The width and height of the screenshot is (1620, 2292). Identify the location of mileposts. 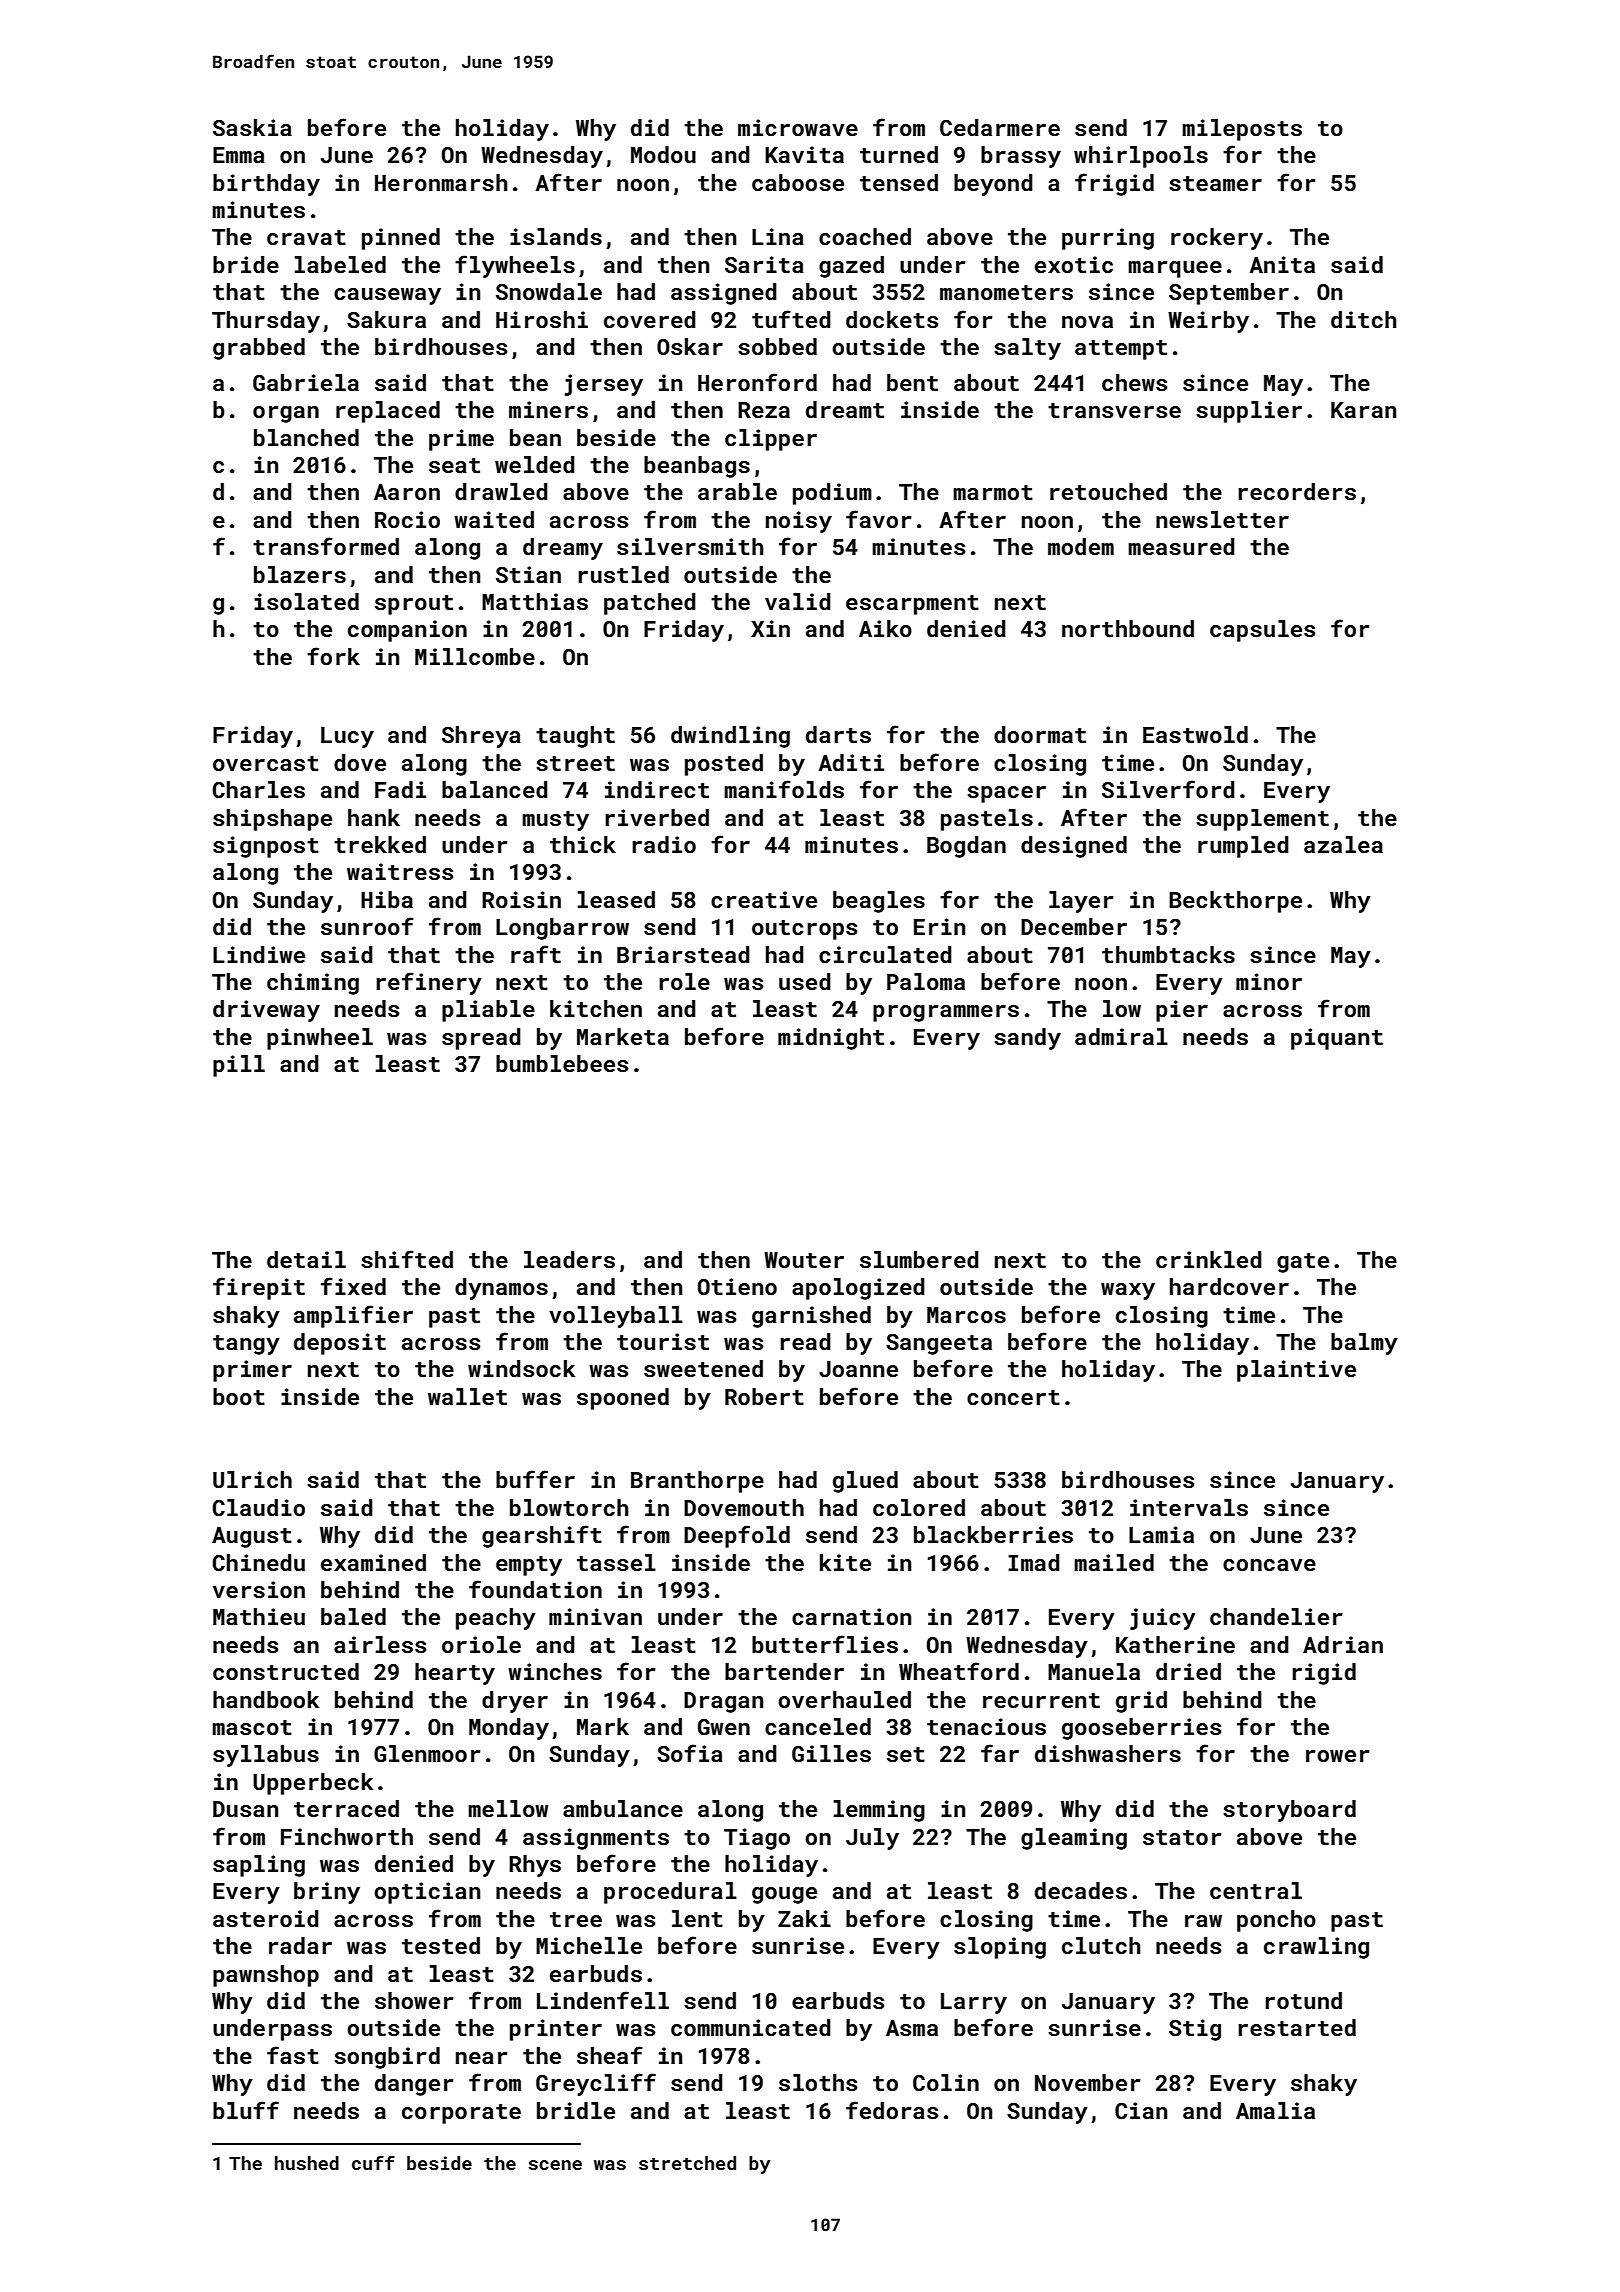
(1242, 130).
